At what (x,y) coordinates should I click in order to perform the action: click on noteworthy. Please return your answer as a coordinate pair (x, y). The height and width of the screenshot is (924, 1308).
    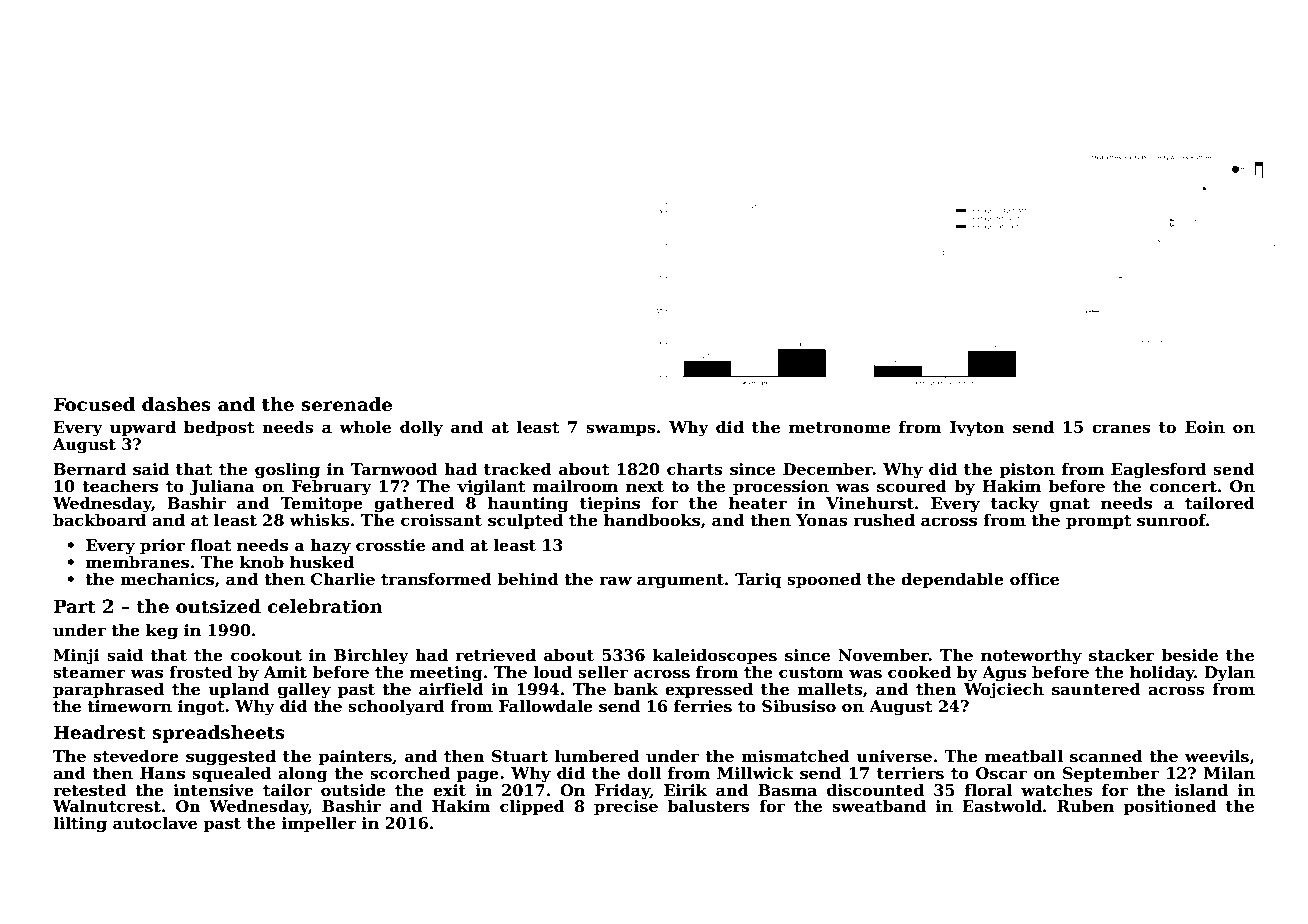
    Looking at the image, I should click on (1031, 657).
